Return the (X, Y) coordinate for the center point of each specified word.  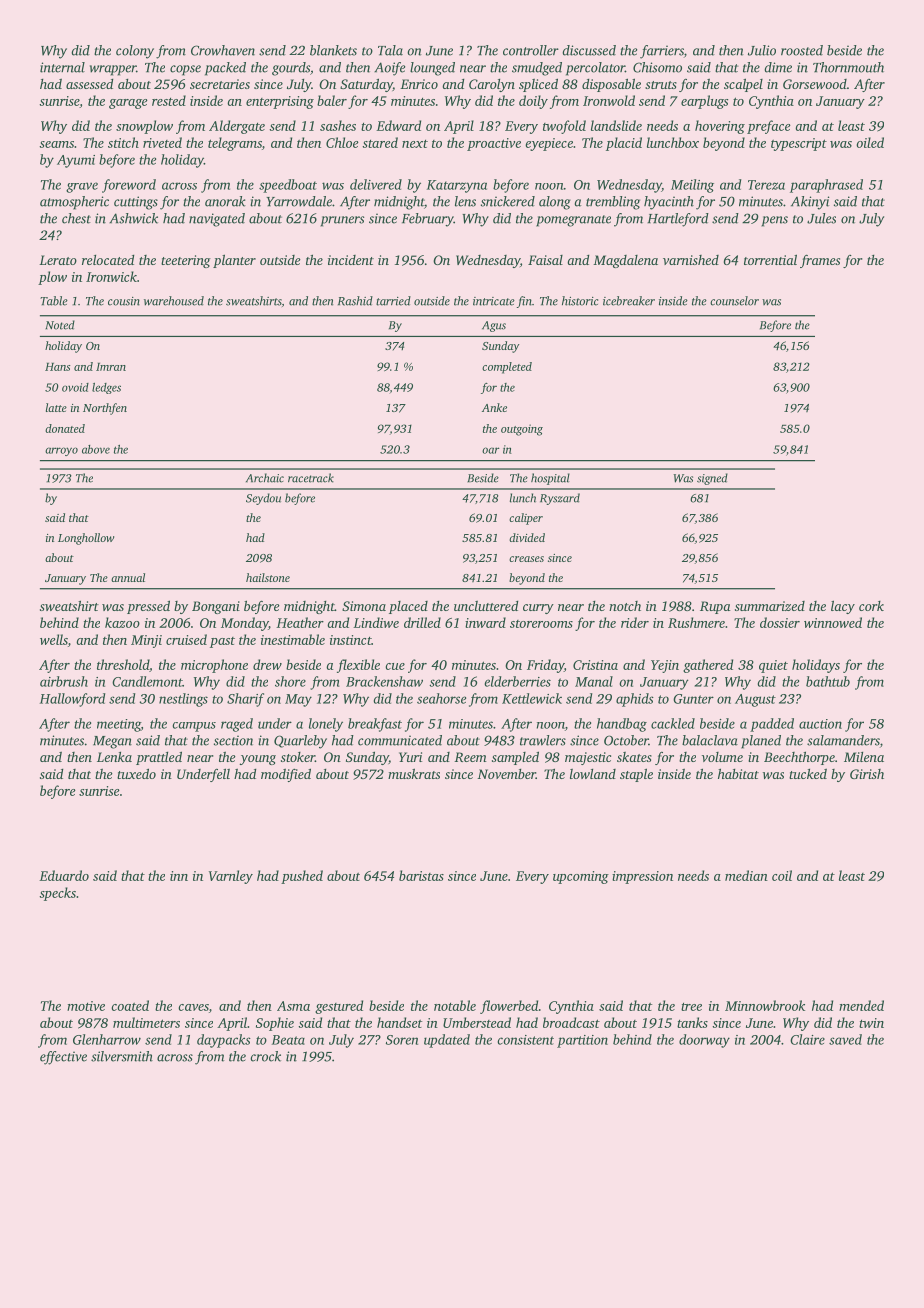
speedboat (288, 186)
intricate (494, 301)
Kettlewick (532, 698)
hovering (720, 127)
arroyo (61, 451)
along (555, 203)
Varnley (231, 877)
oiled (870, 142)
